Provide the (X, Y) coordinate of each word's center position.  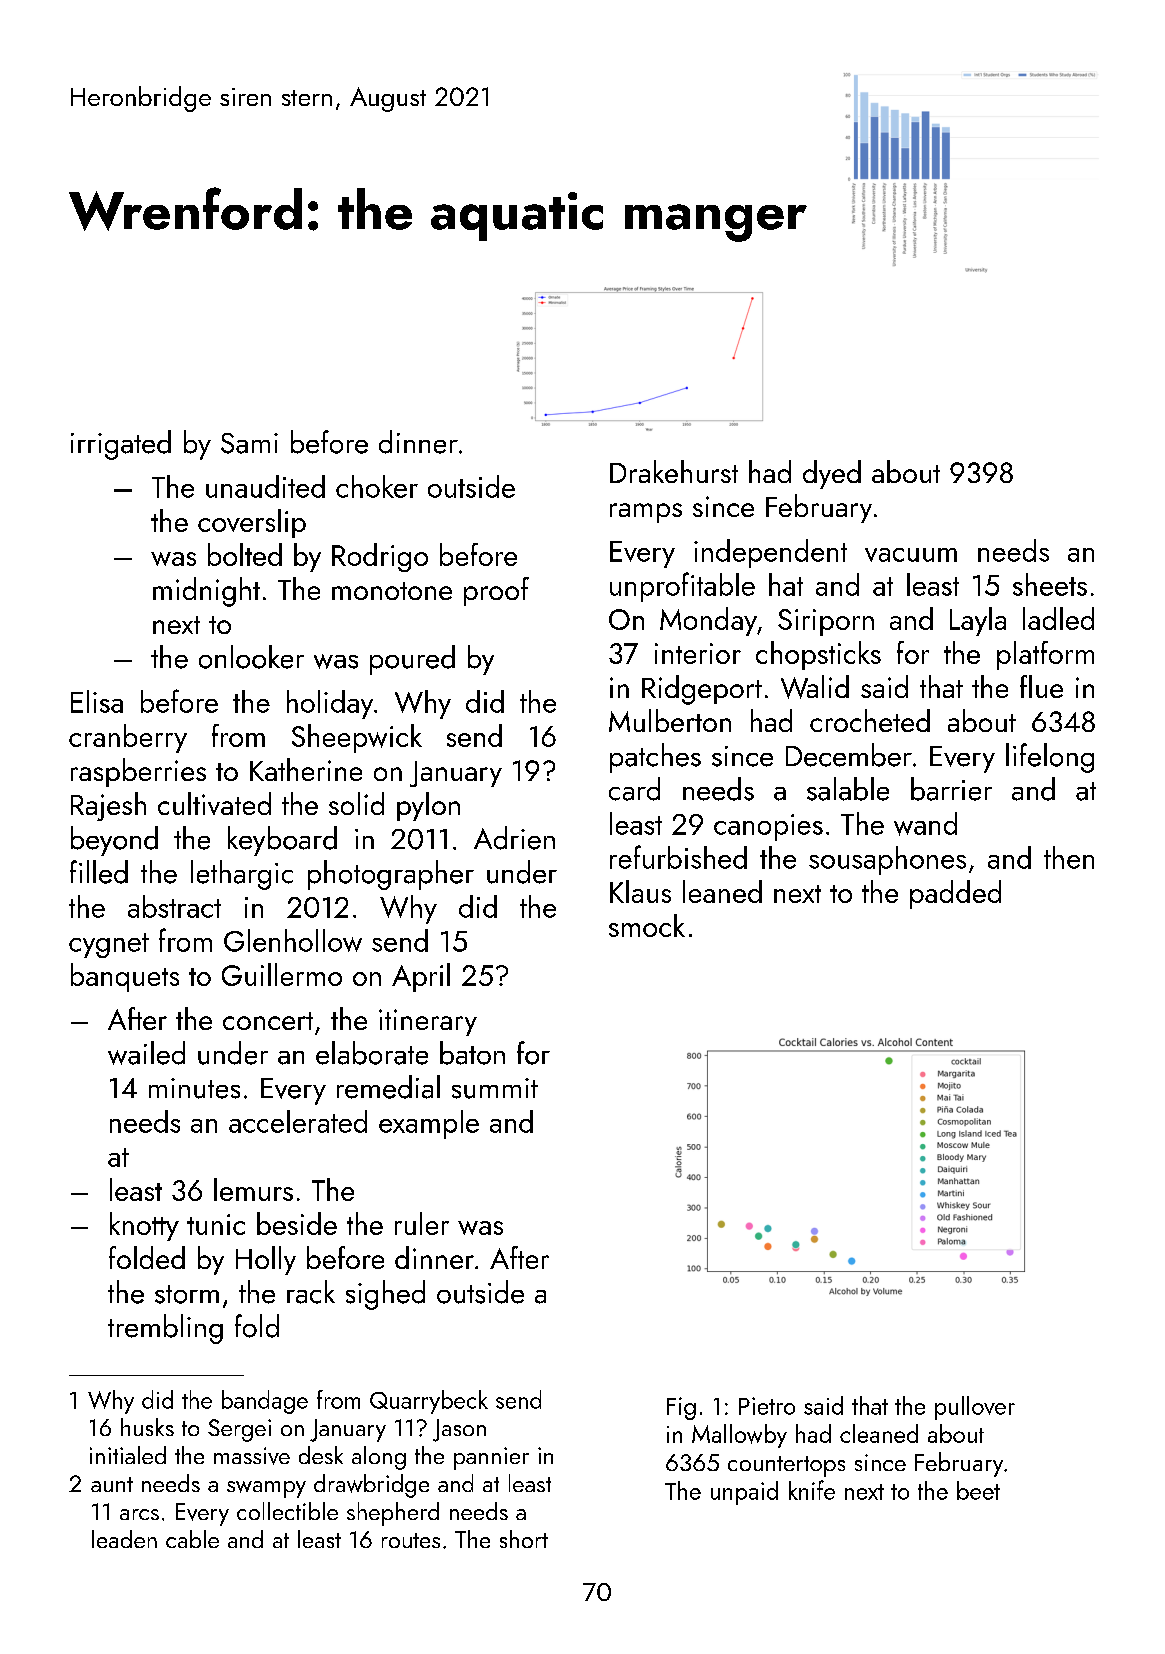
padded (955, 894)
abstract (174, 906)
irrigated (121, 445)
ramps (646, 513)
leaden (124, 1539)
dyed (832, 474)
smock (647, 925)
